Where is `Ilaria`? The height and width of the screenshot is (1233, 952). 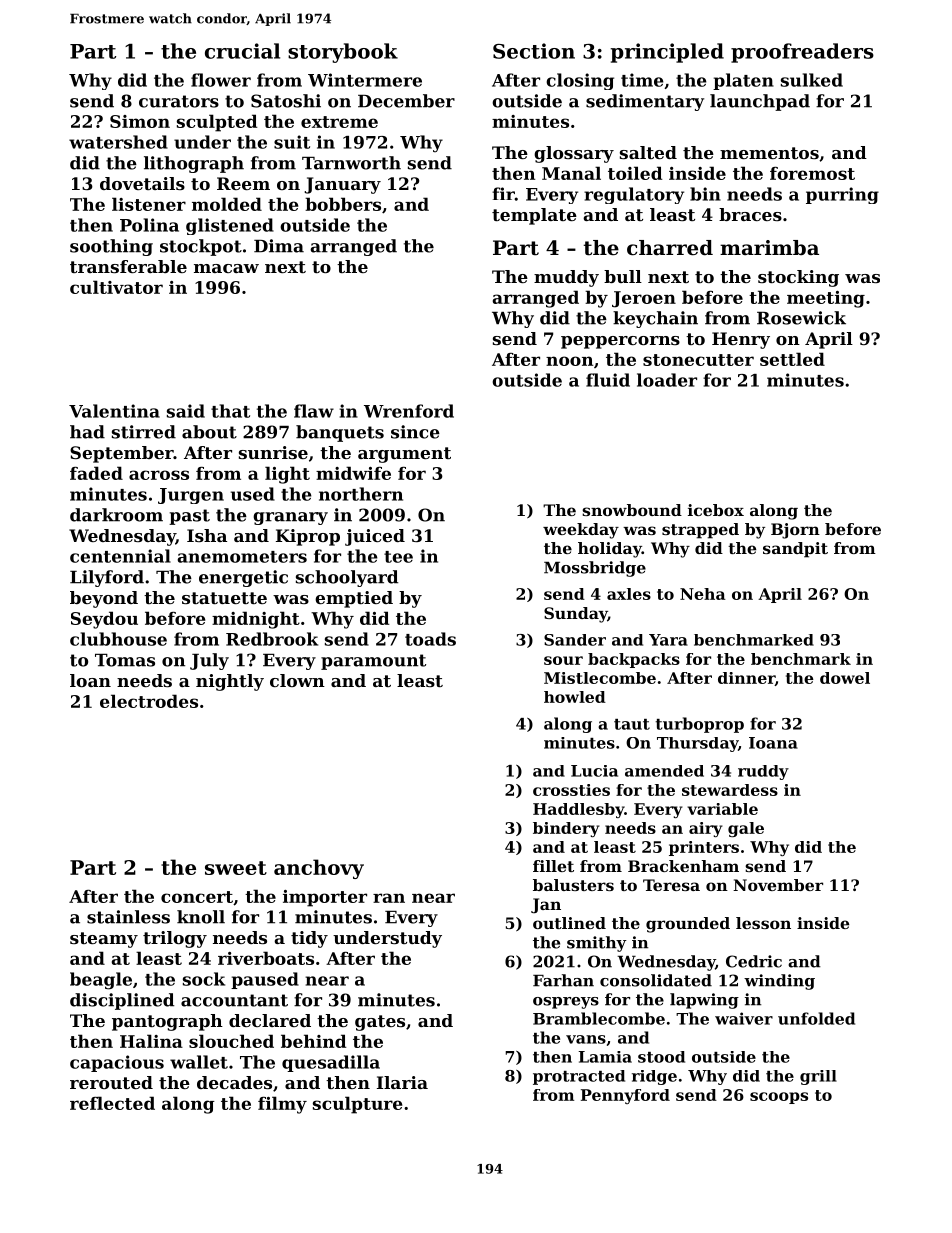 Ilaria is located at coordinates (402, 1082).
